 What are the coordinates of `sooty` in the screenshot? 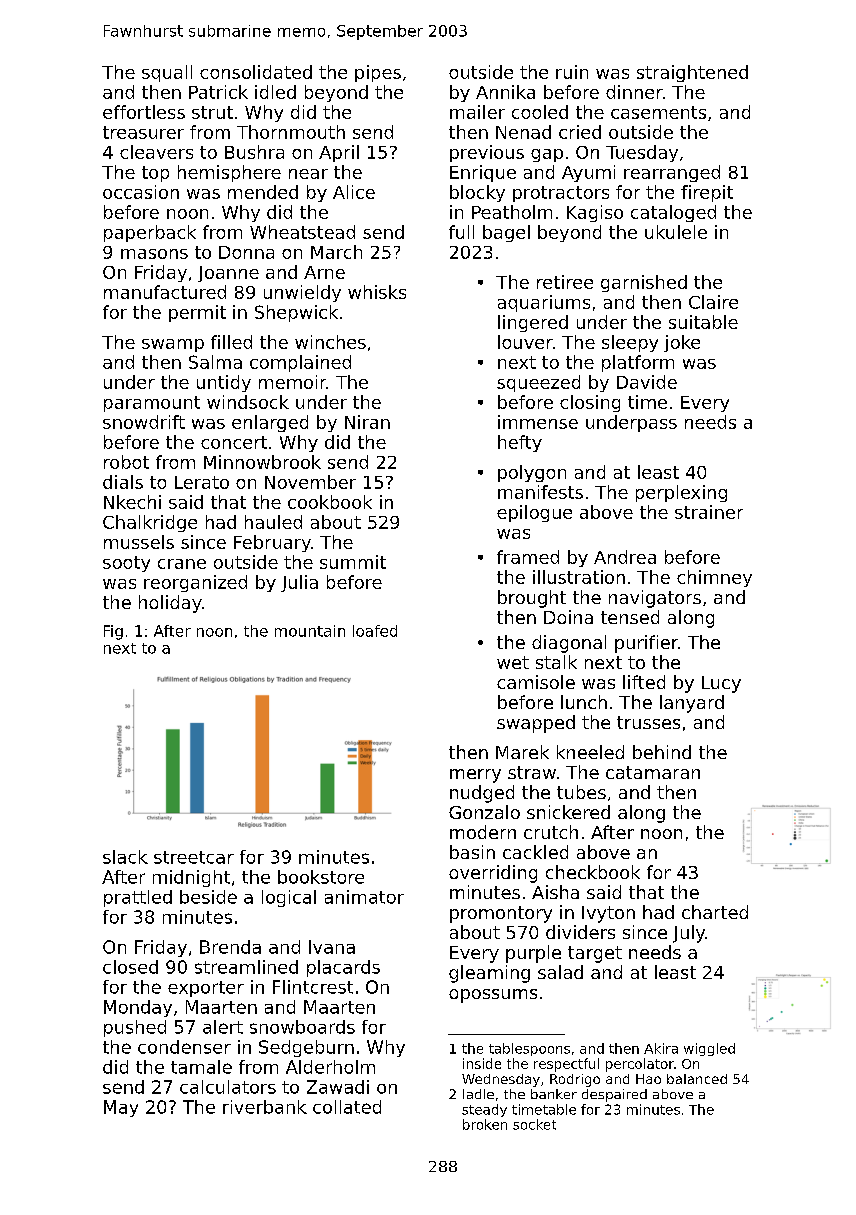 It's located at (126, 564).
